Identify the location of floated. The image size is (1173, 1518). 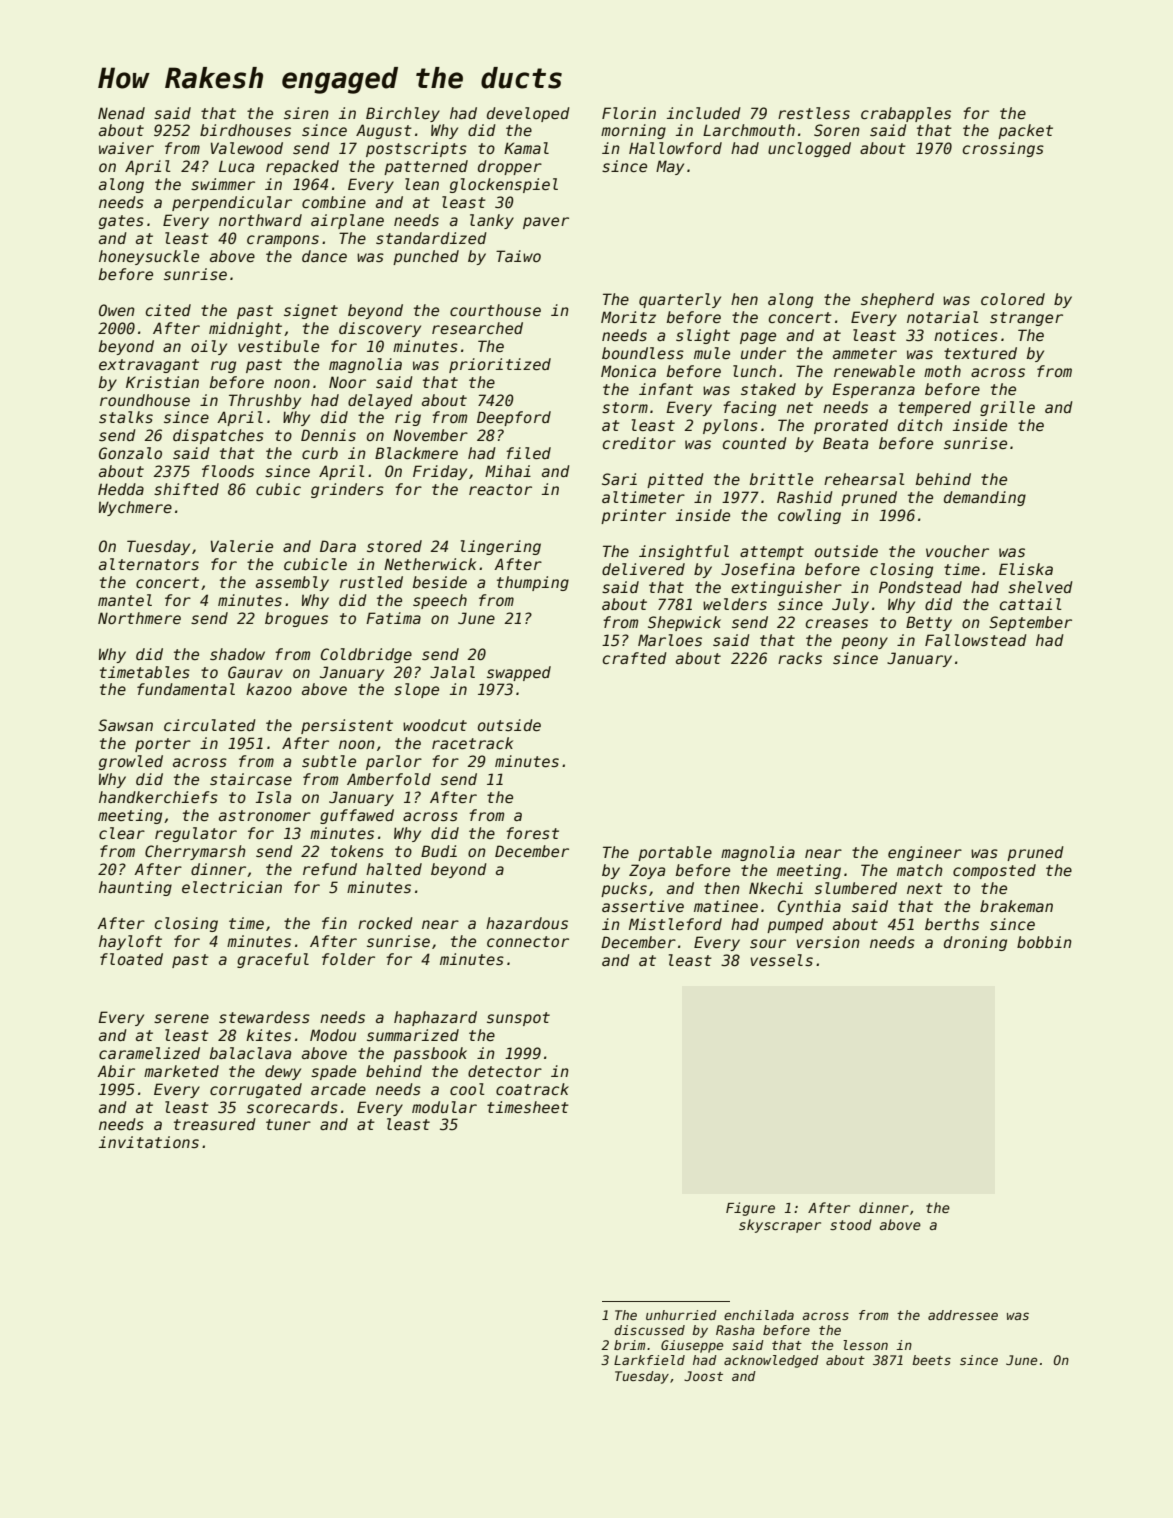
(131, 959).
